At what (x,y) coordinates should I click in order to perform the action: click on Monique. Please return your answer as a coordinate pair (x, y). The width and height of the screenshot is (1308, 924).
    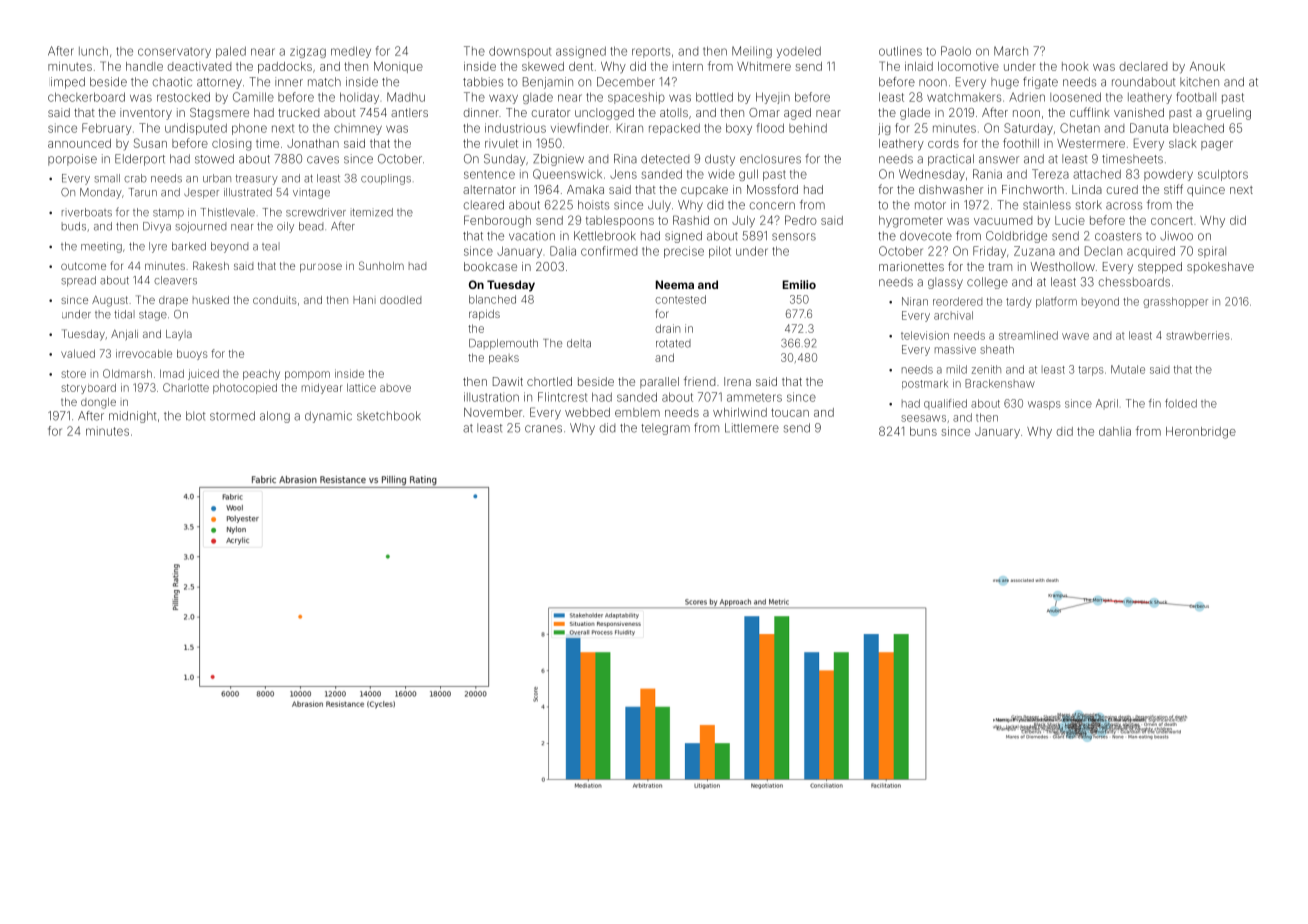
    Looking at the image, I should click on (398, 67).
